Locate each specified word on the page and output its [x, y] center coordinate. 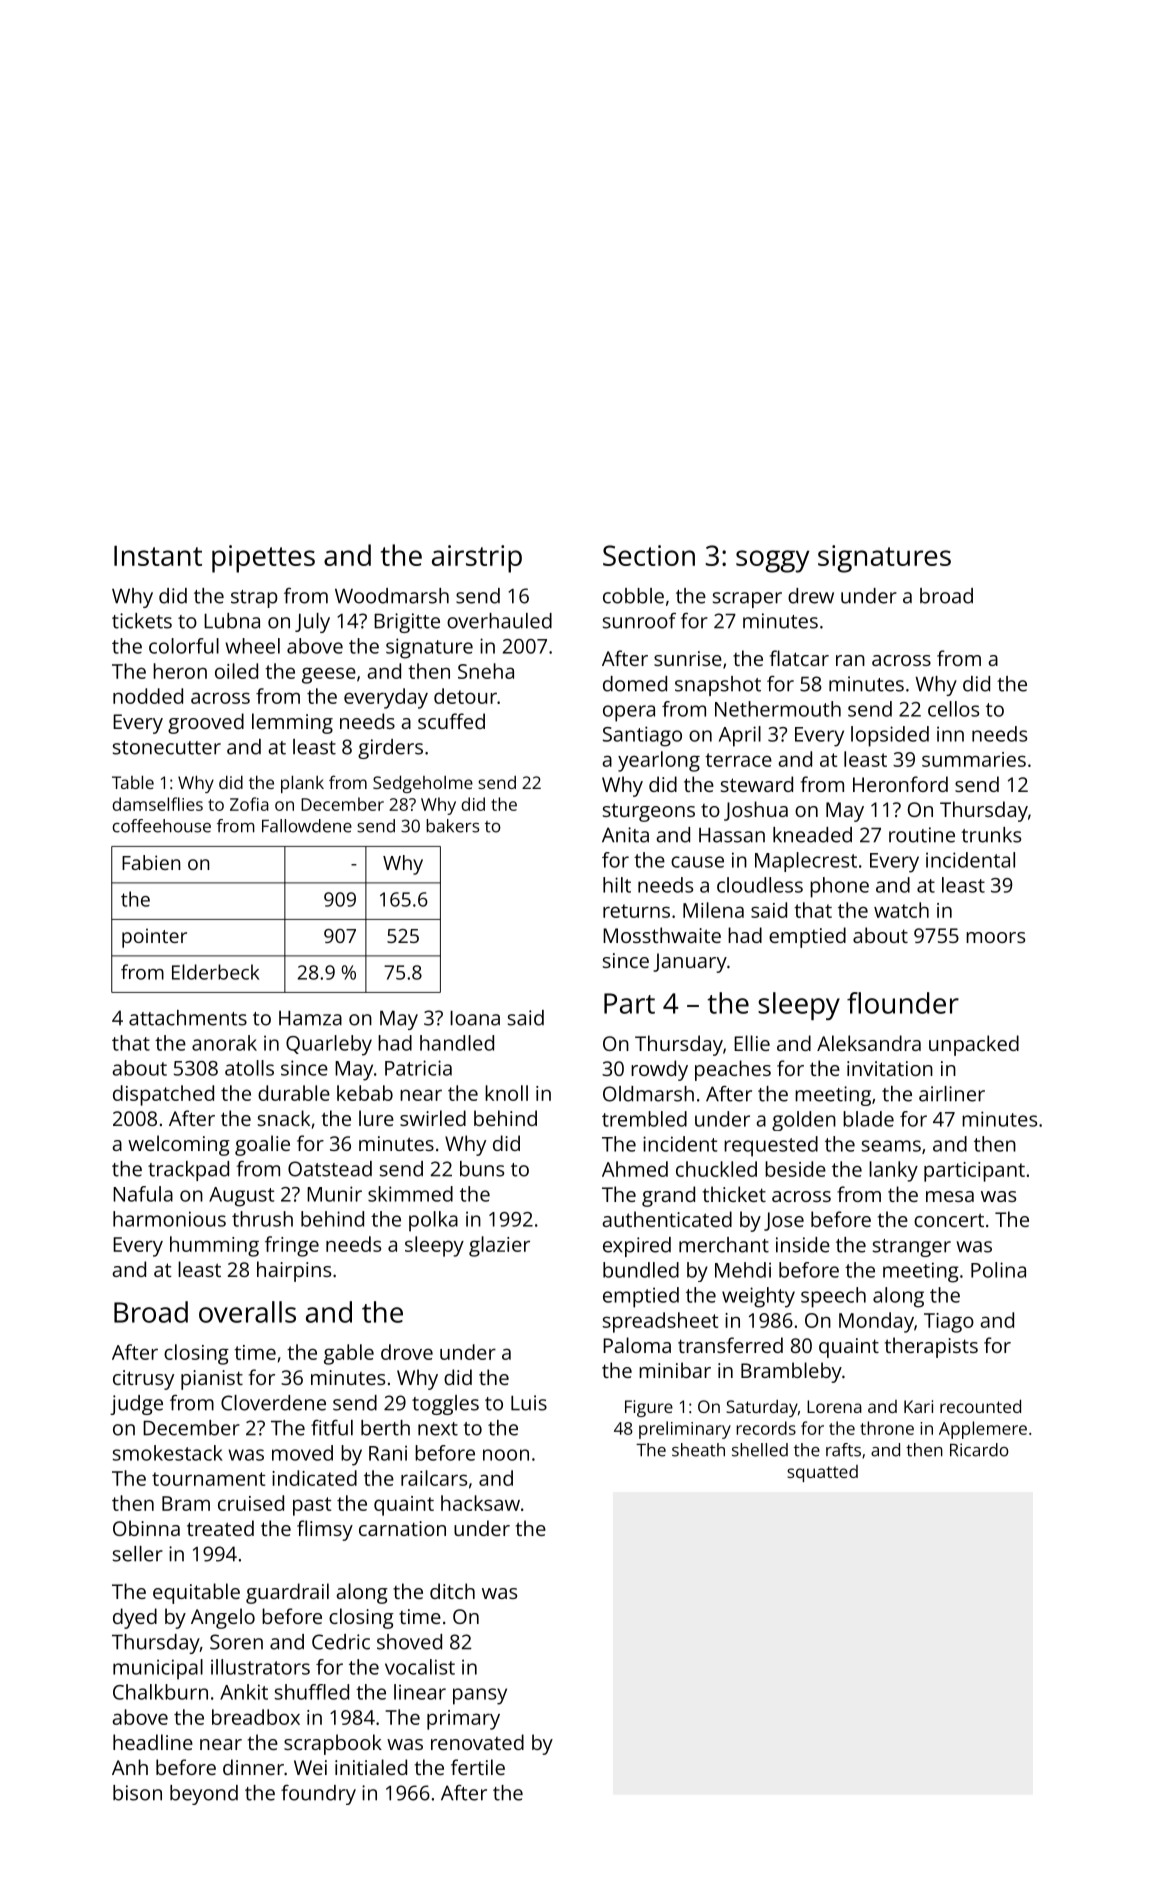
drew [811, 596]
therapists [931, 1347]
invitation [890, 1068]
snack [284, 1118]
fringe [292, 1246]
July [312, 623]
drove [407, 1352]
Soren [236, 1642]
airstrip [477, 559]
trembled [644, 1119]
